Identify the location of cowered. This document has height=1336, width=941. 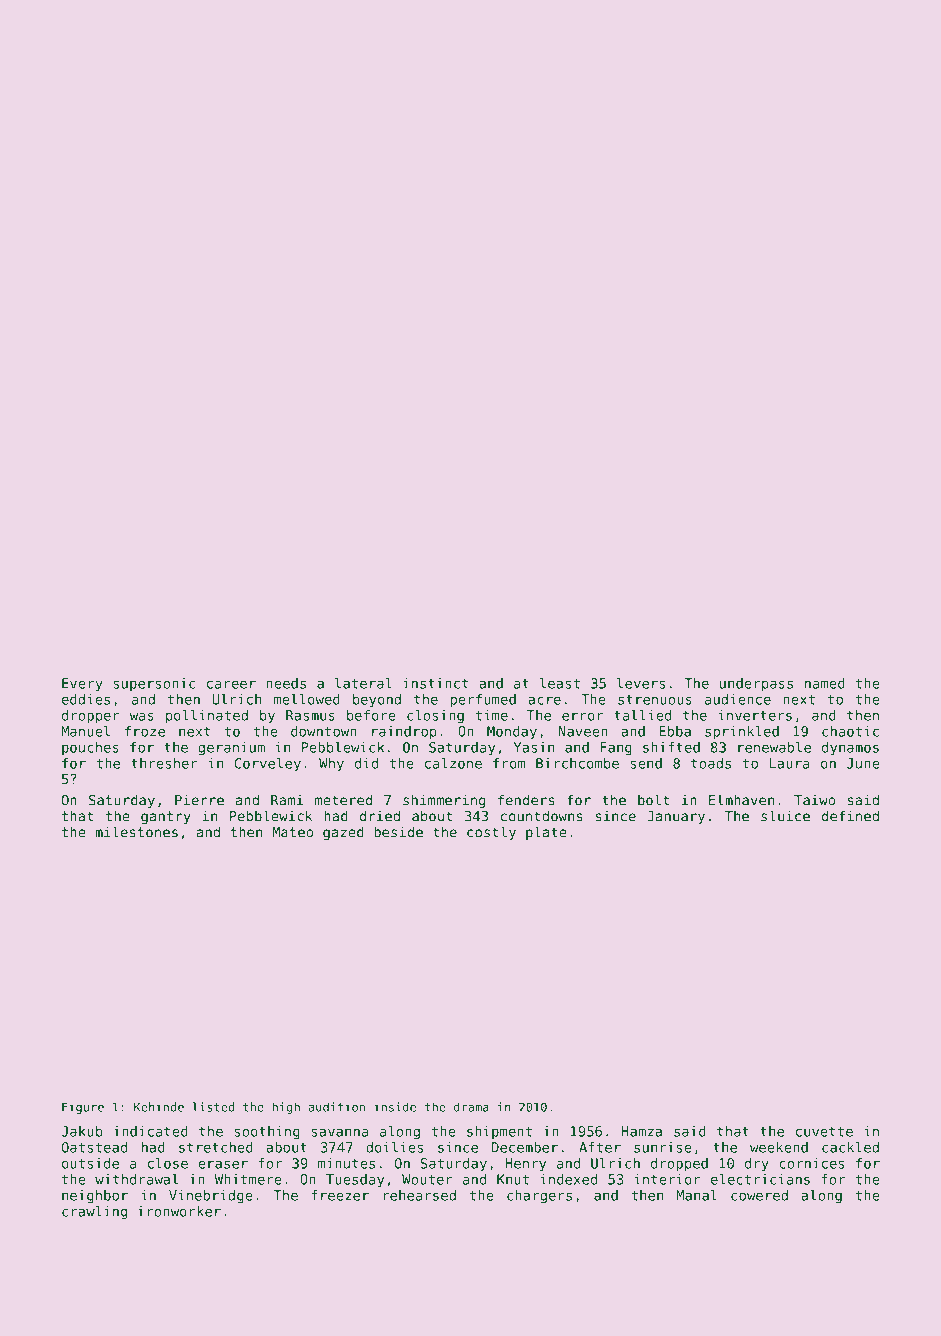
(759, 1195).
